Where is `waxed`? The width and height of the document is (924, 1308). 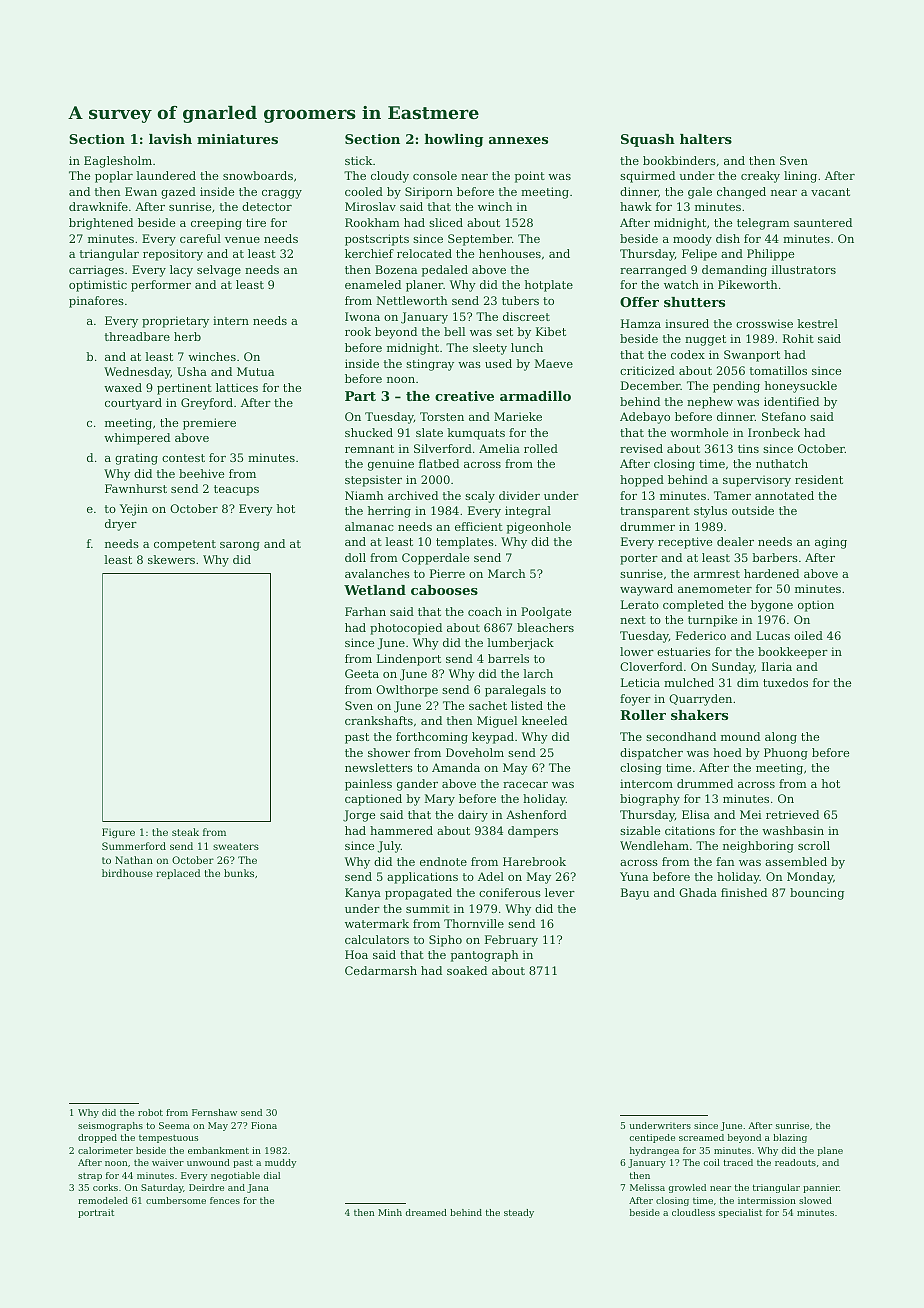 waxed is located at coordinates (123, 387).
